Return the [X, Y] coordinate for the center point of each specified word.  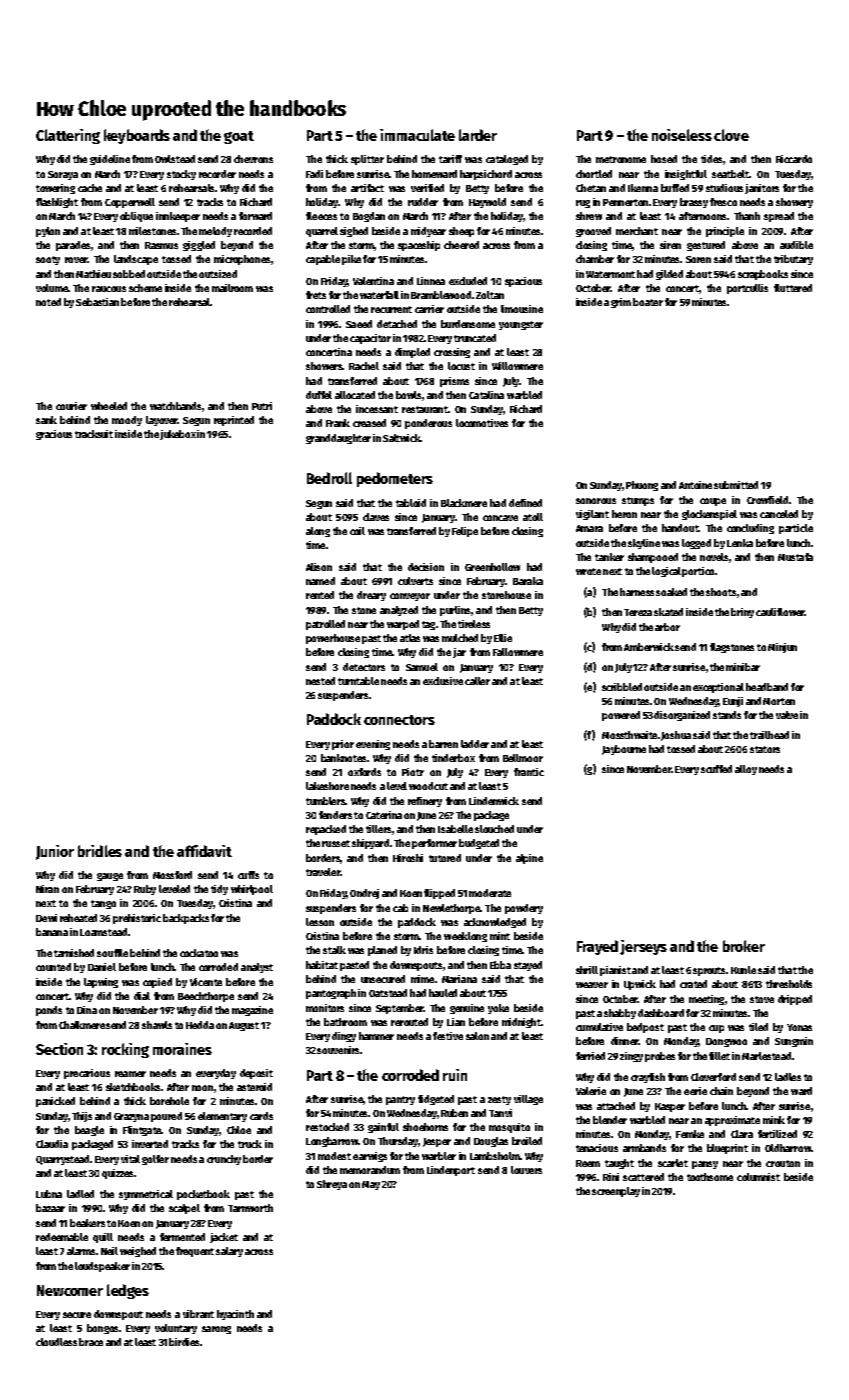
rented [320, 595]
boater [648, 302]
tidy [219, 890]
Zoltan [490, 295]
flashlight [57, 203]
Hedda [200, 1025]
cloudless [56, 1342]
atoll [533, 517]
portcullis [747, 289]
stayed [528, 966]
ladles [788, 1077]
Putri [262, 406]
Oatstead [388, 993]
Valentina [373, 281]
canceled [779, 514]
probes [660, 1057]
